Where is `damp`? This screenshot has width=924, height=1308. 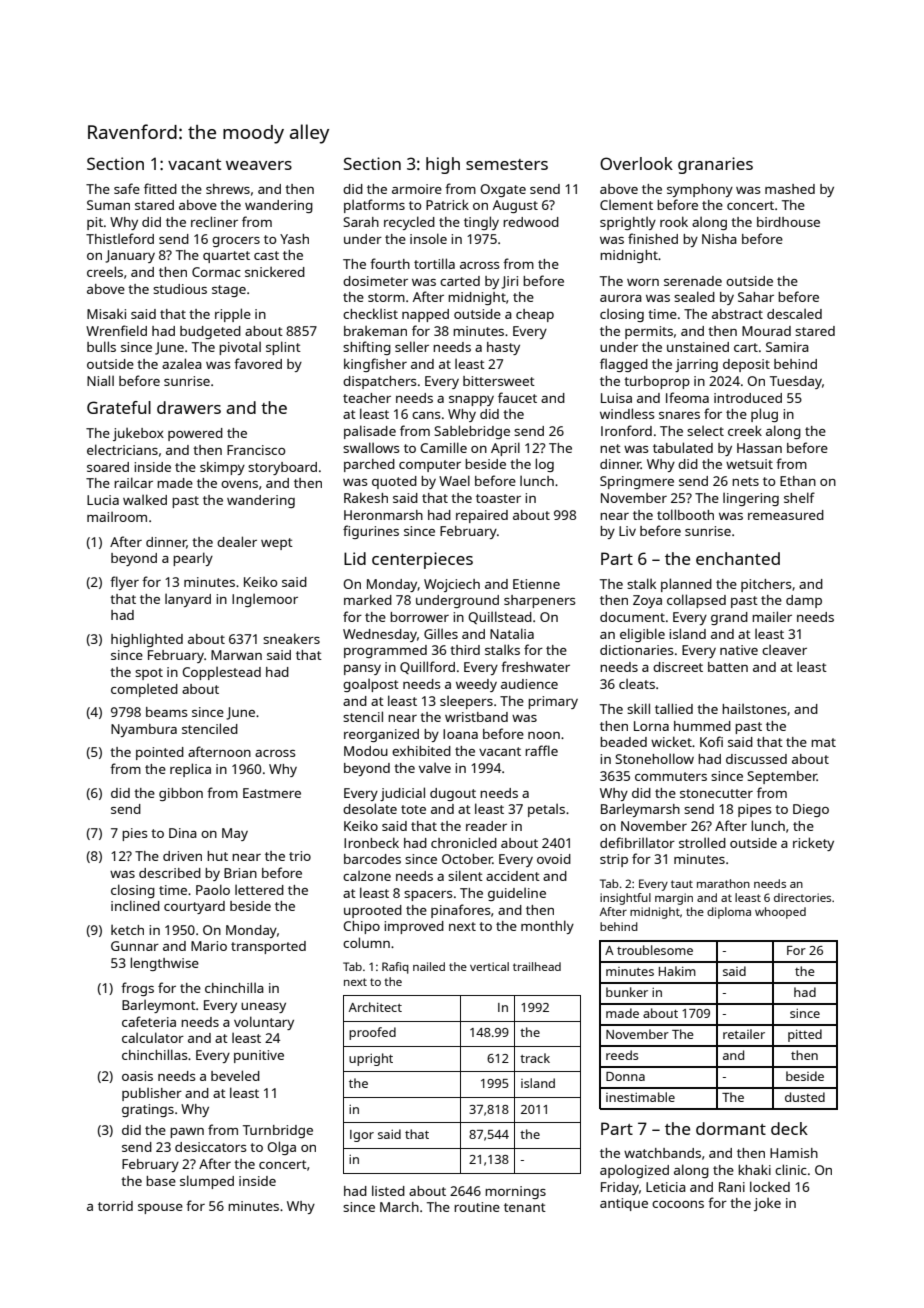 damp is located at coordinates (804, 601).
